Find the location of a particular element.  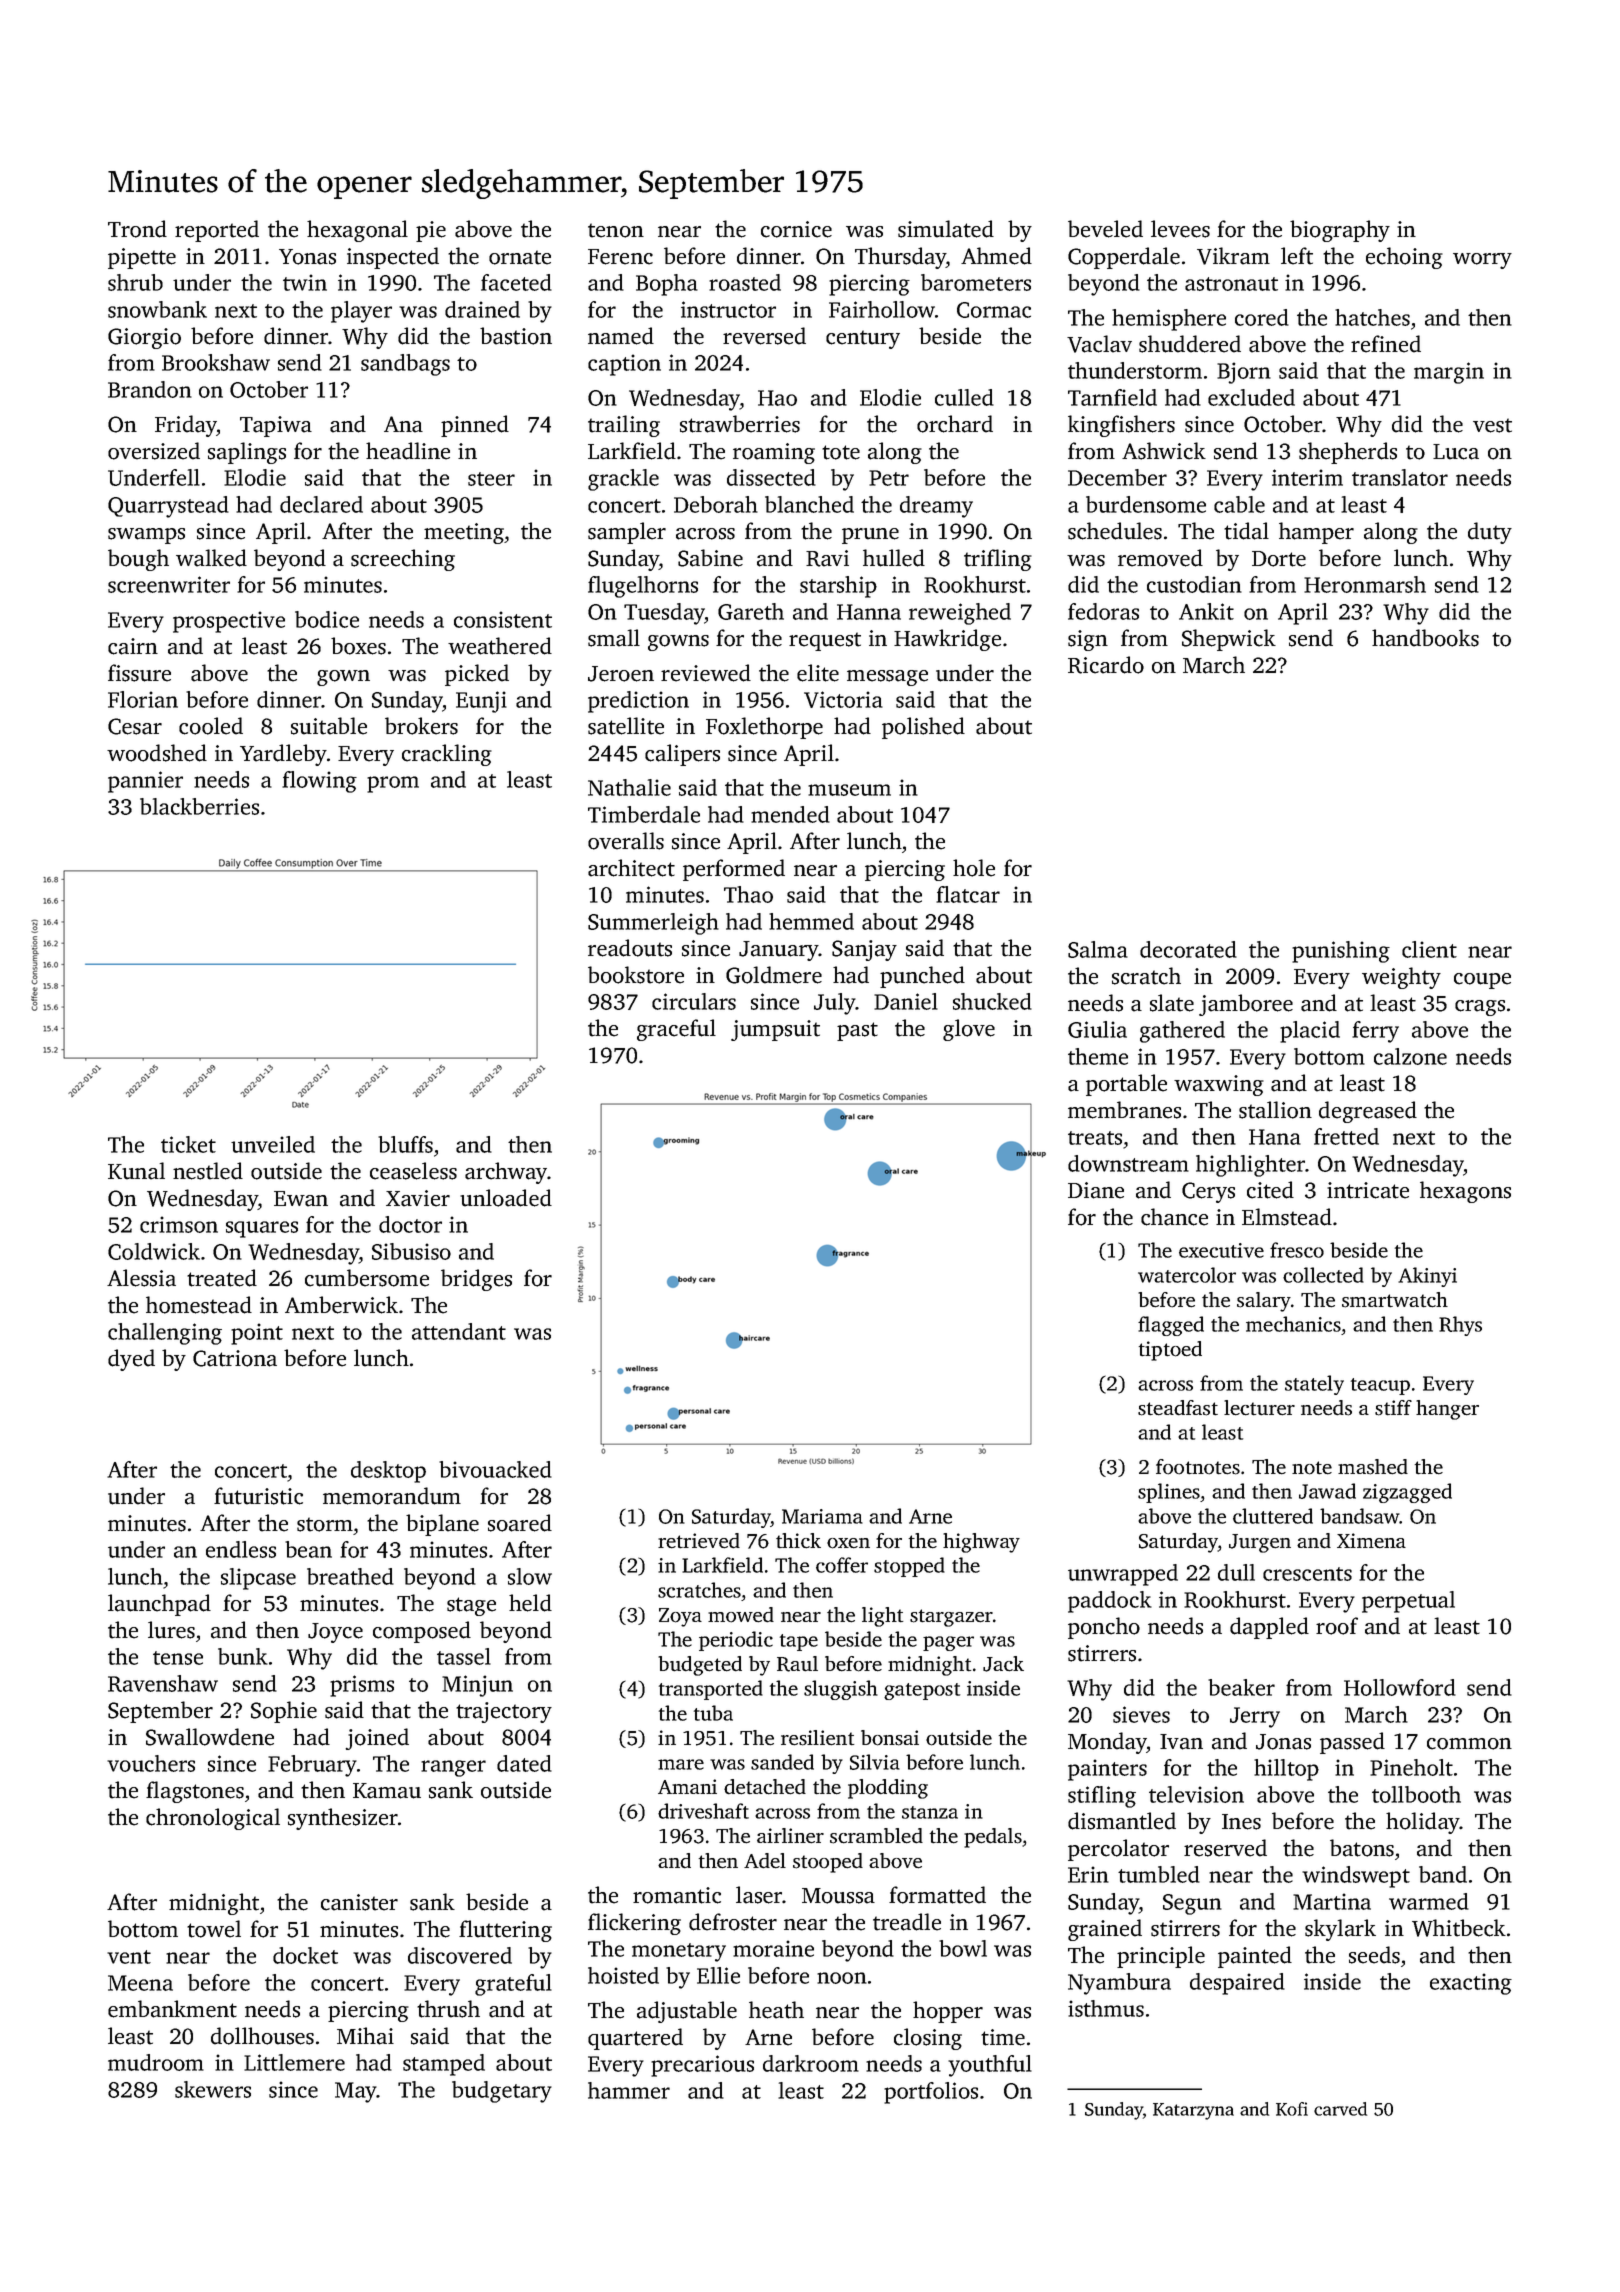

simulated is located at coordinates (946, 229).
